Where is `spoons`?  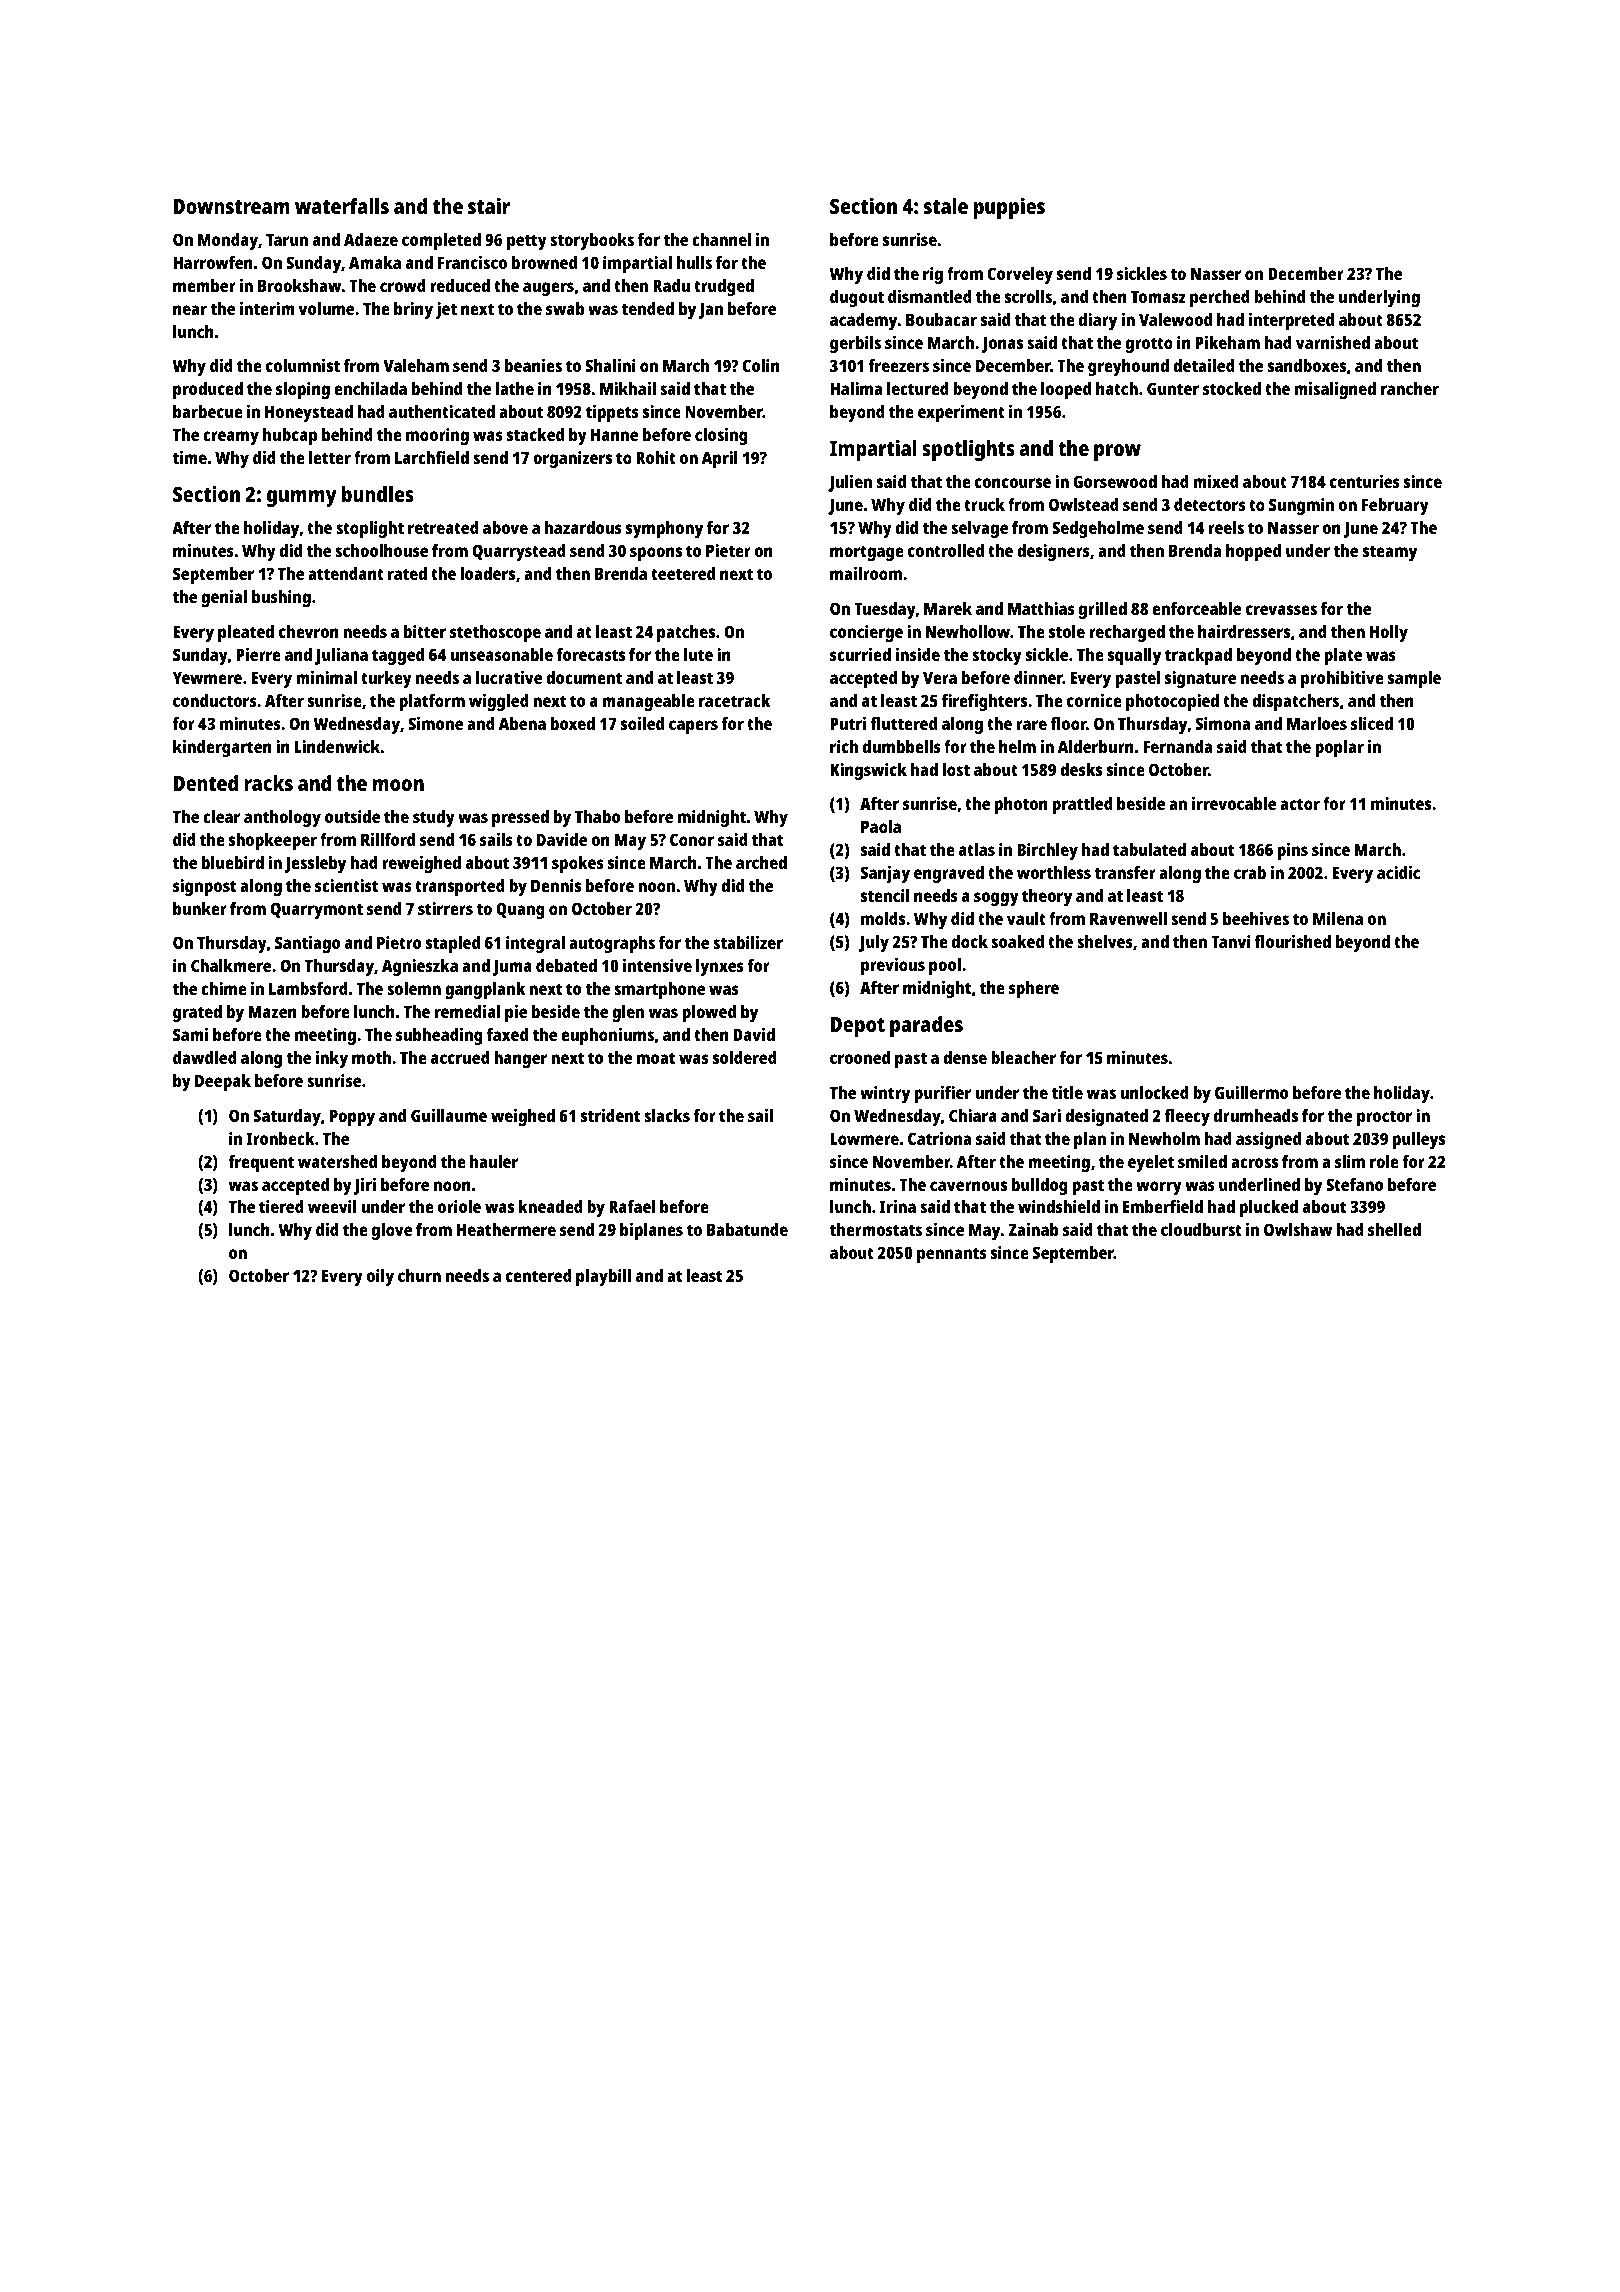 spoons is located at coordinates (656, 554).
